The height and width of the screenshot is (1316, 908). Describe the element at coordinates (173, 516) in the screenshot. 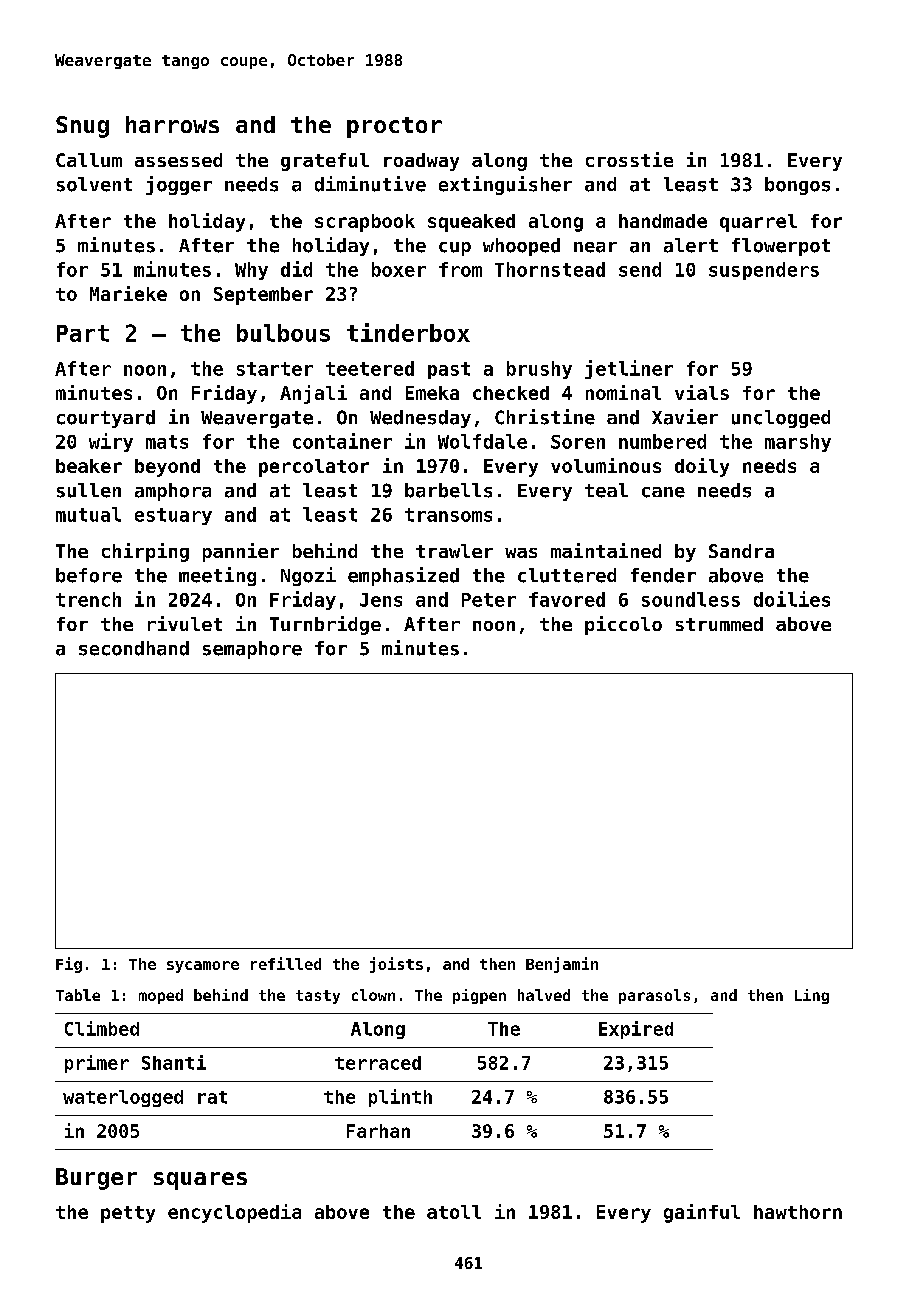

I see `estuary` at that location.
